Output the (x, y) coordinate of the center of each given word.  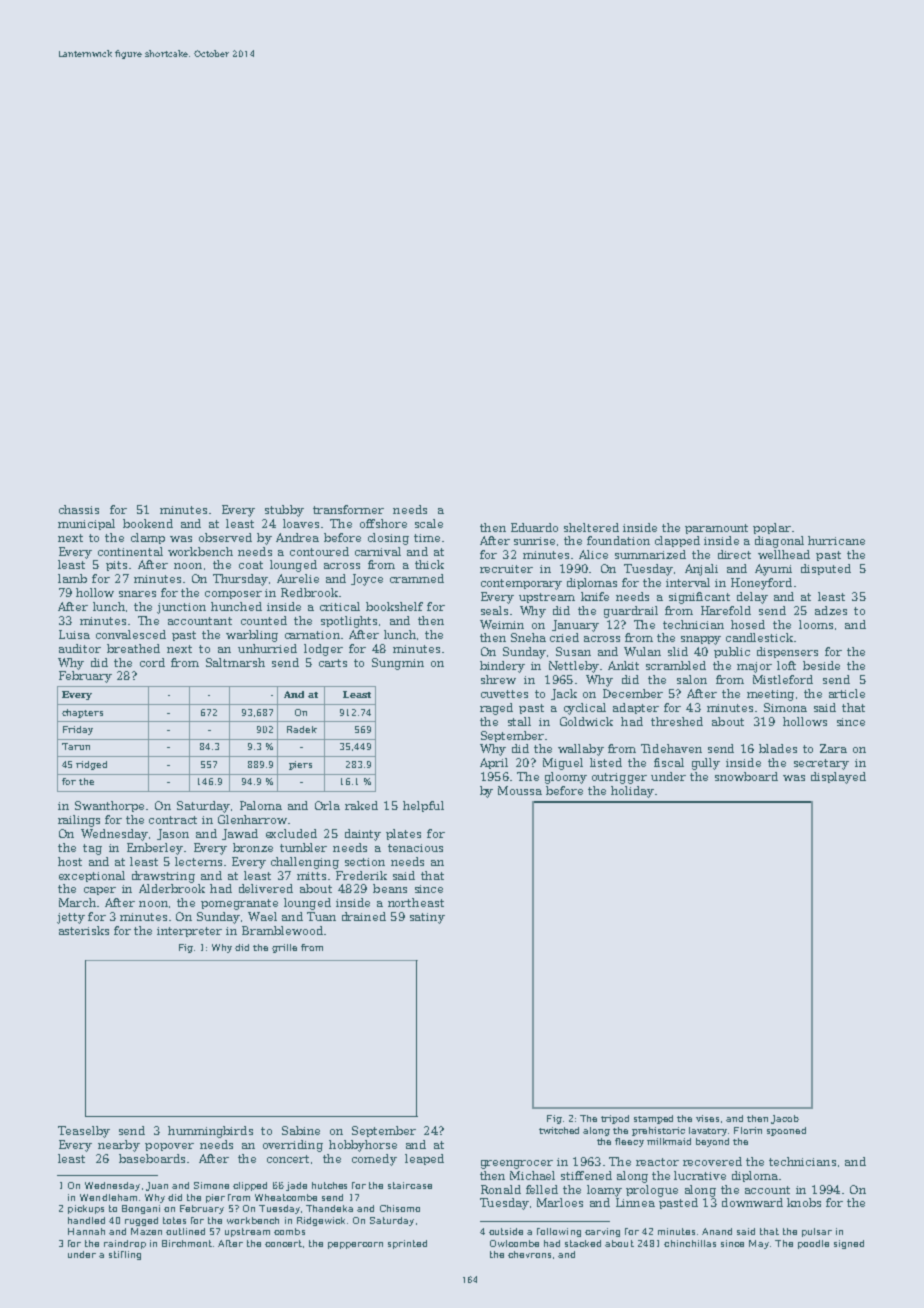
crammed (417, 578)
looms (816, 624)
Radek (302, 729)
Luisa (74, 634)
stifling (125, 1255)
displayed (838, 778)
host (70, 861)
